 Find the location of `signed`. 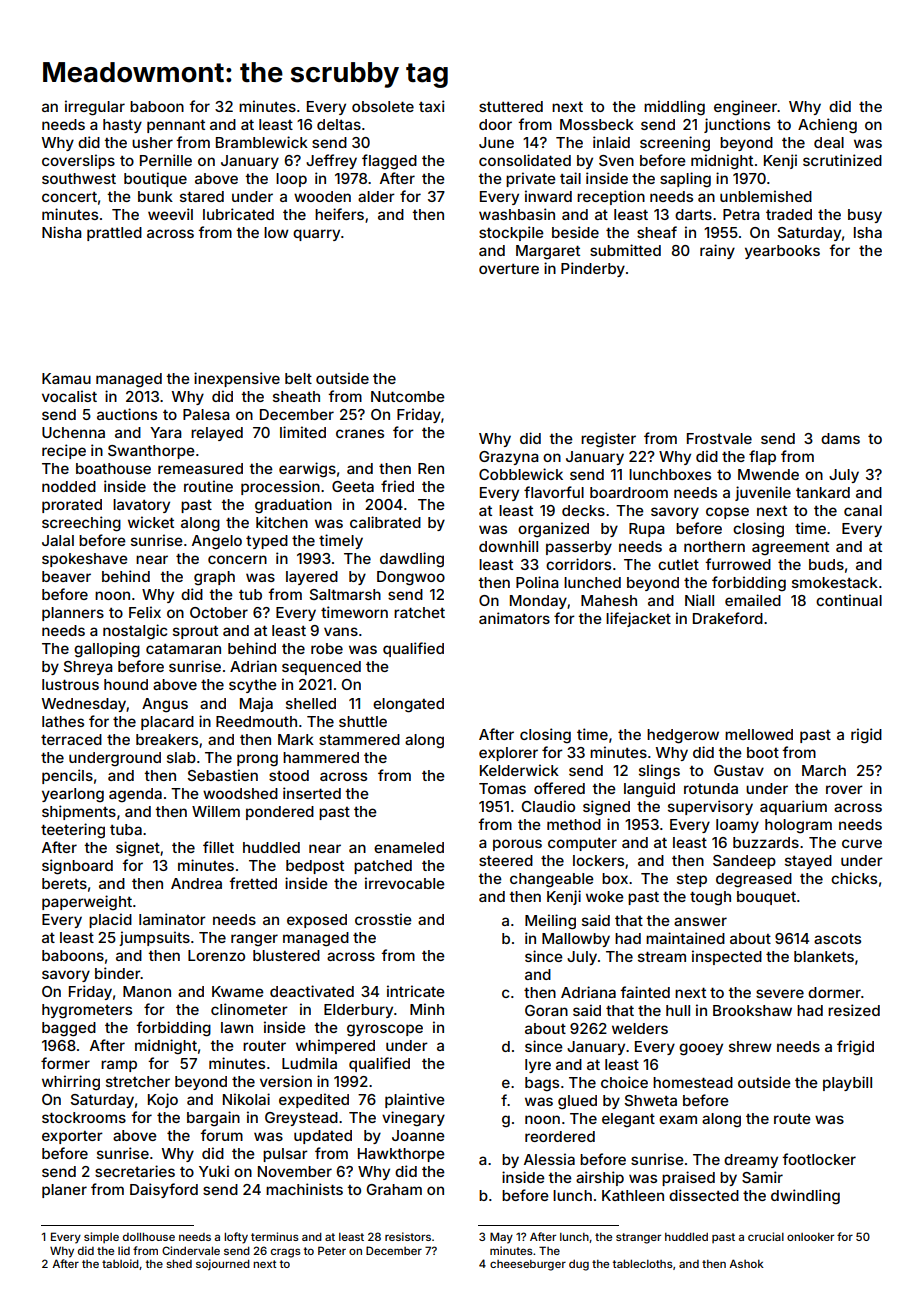

signed is located at coordinates (606, 808).
